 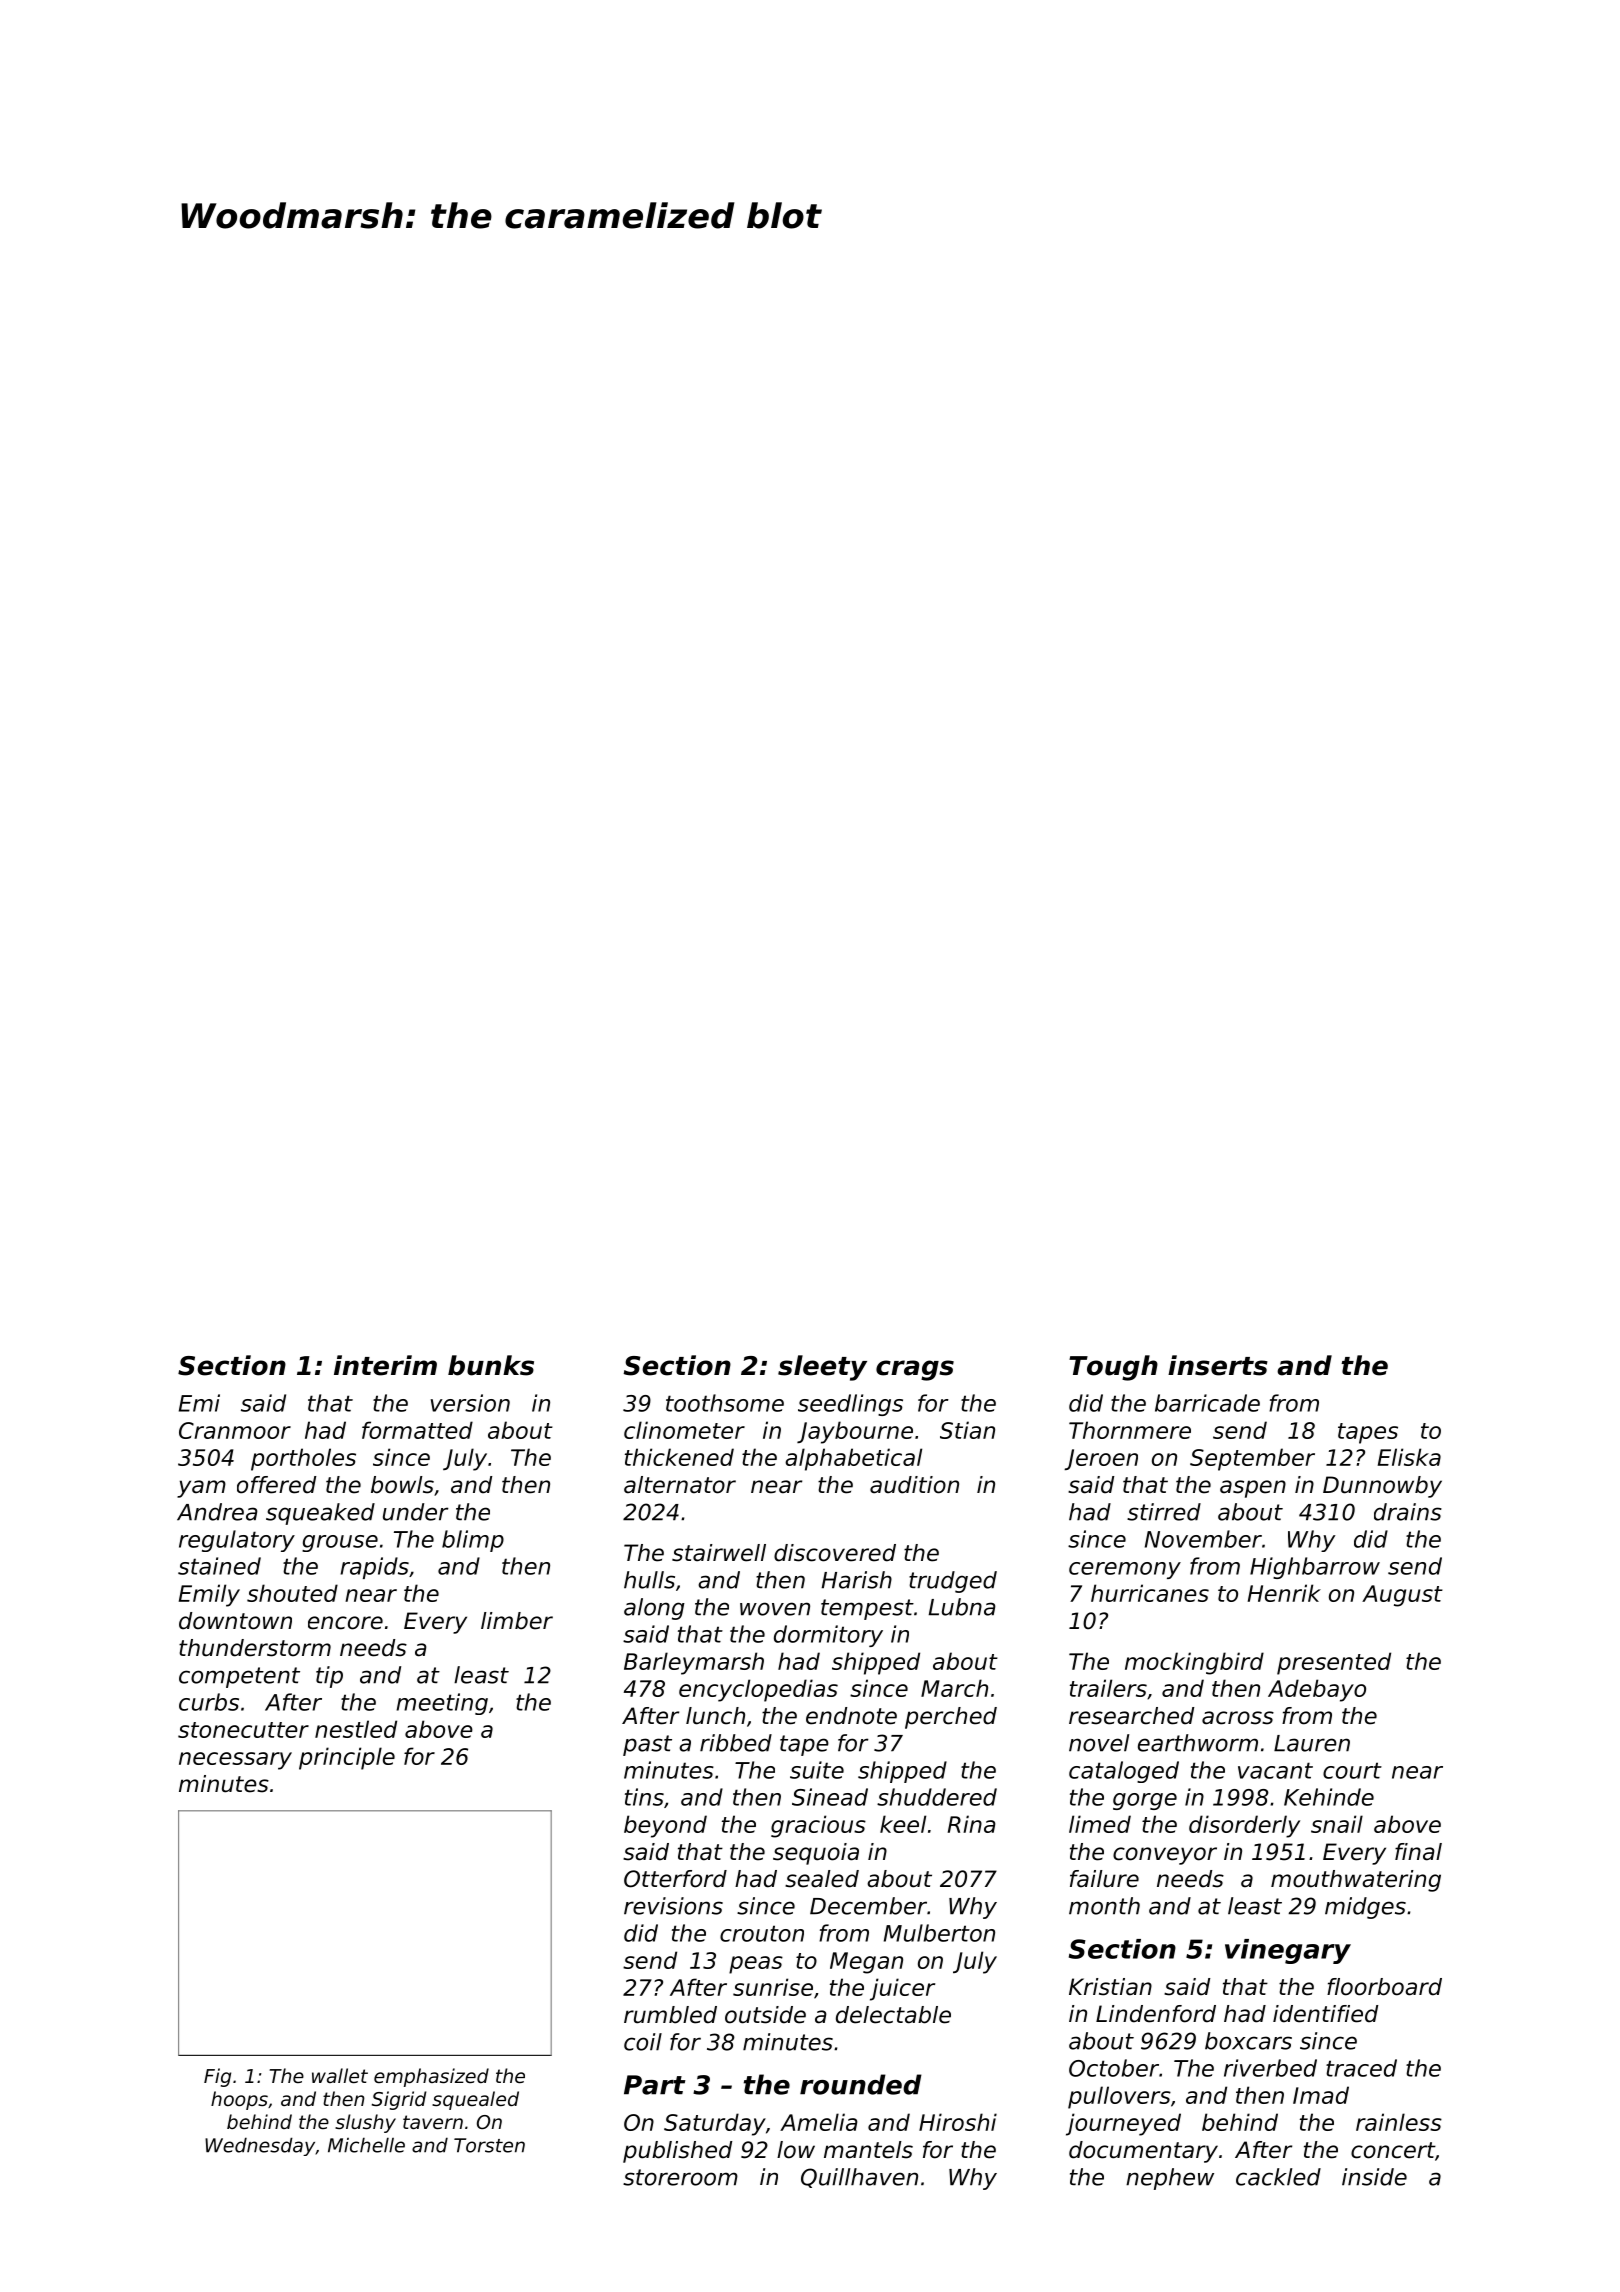 I want to click on rumbled, so click(x=670, y=2015).
